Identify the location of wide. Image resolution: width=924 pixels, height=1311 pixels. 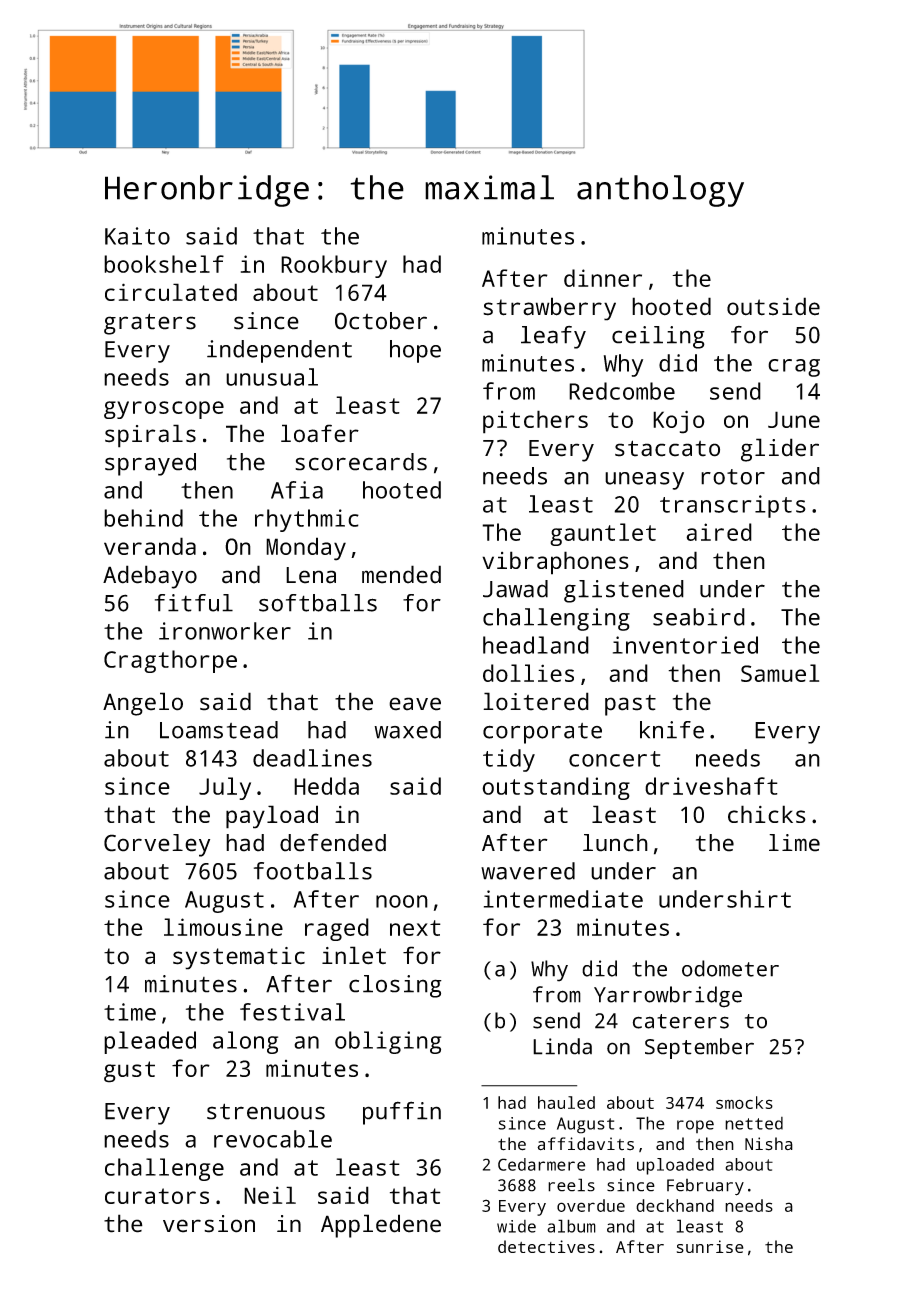
(516, 1226).
